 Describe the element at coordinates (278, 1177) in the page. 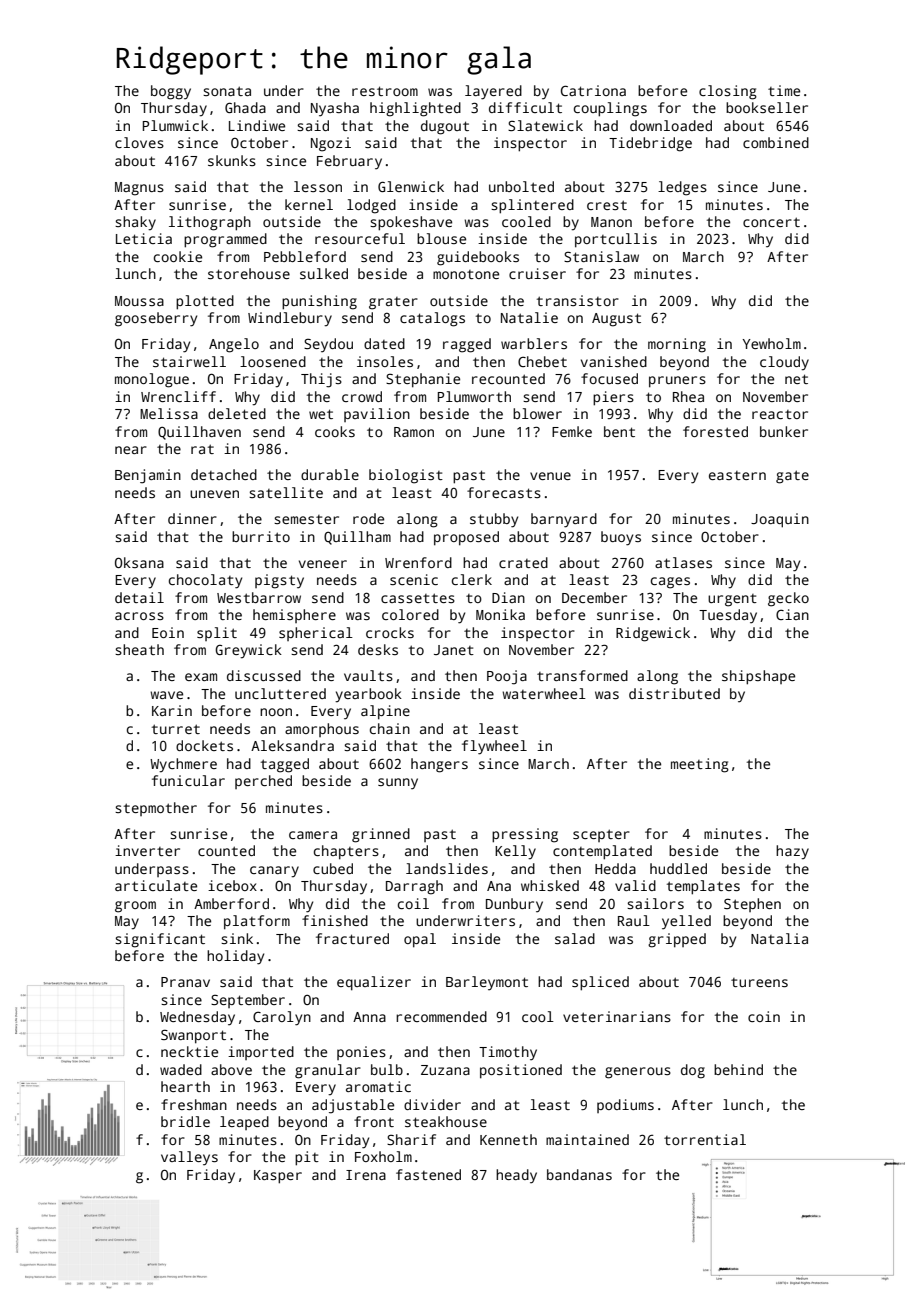

I see `Kasper` at that location.
